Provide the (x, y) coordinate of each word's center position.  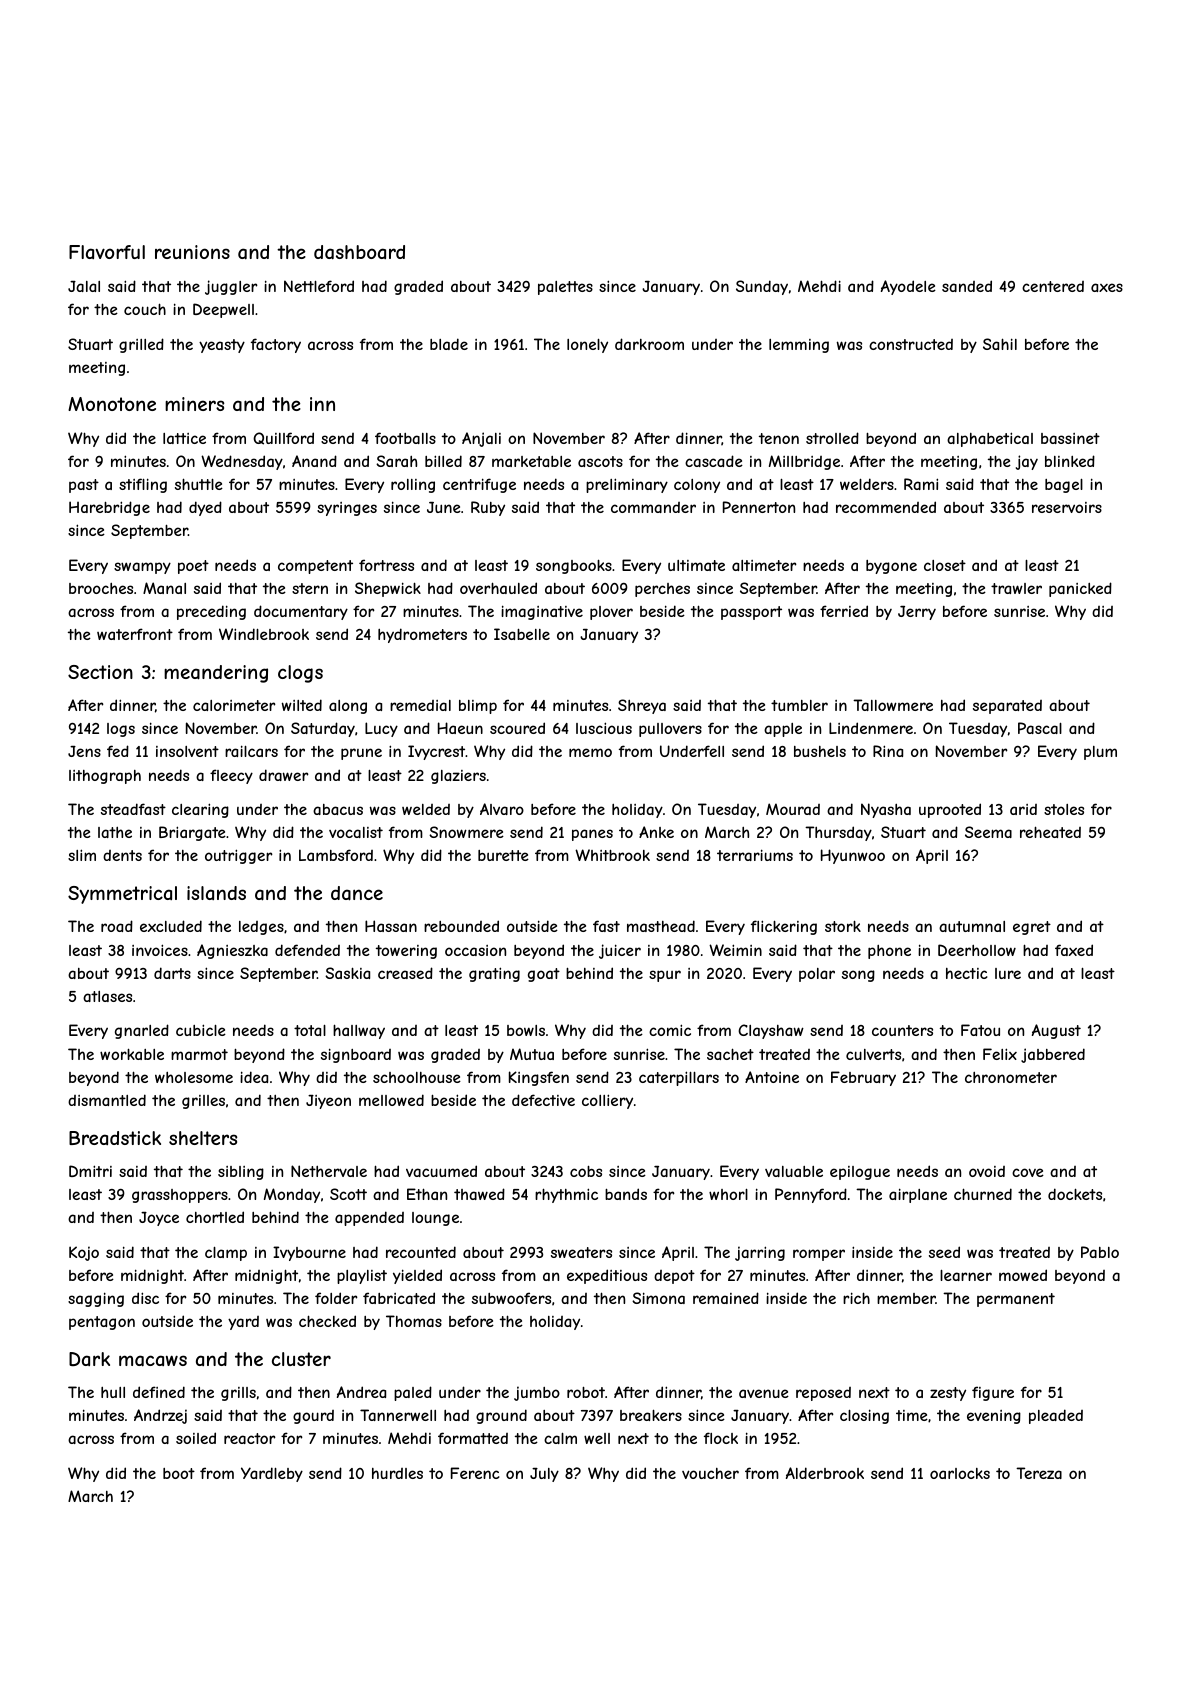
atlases (107, 996)
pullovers (670, 730)
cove (1028, 1172)
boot (179, 1473)
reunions (192, 252)
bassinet (1070, 438)
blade (449, 344)
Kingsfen (539, 1078)
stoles (1064, 809)
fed (118, 751)
